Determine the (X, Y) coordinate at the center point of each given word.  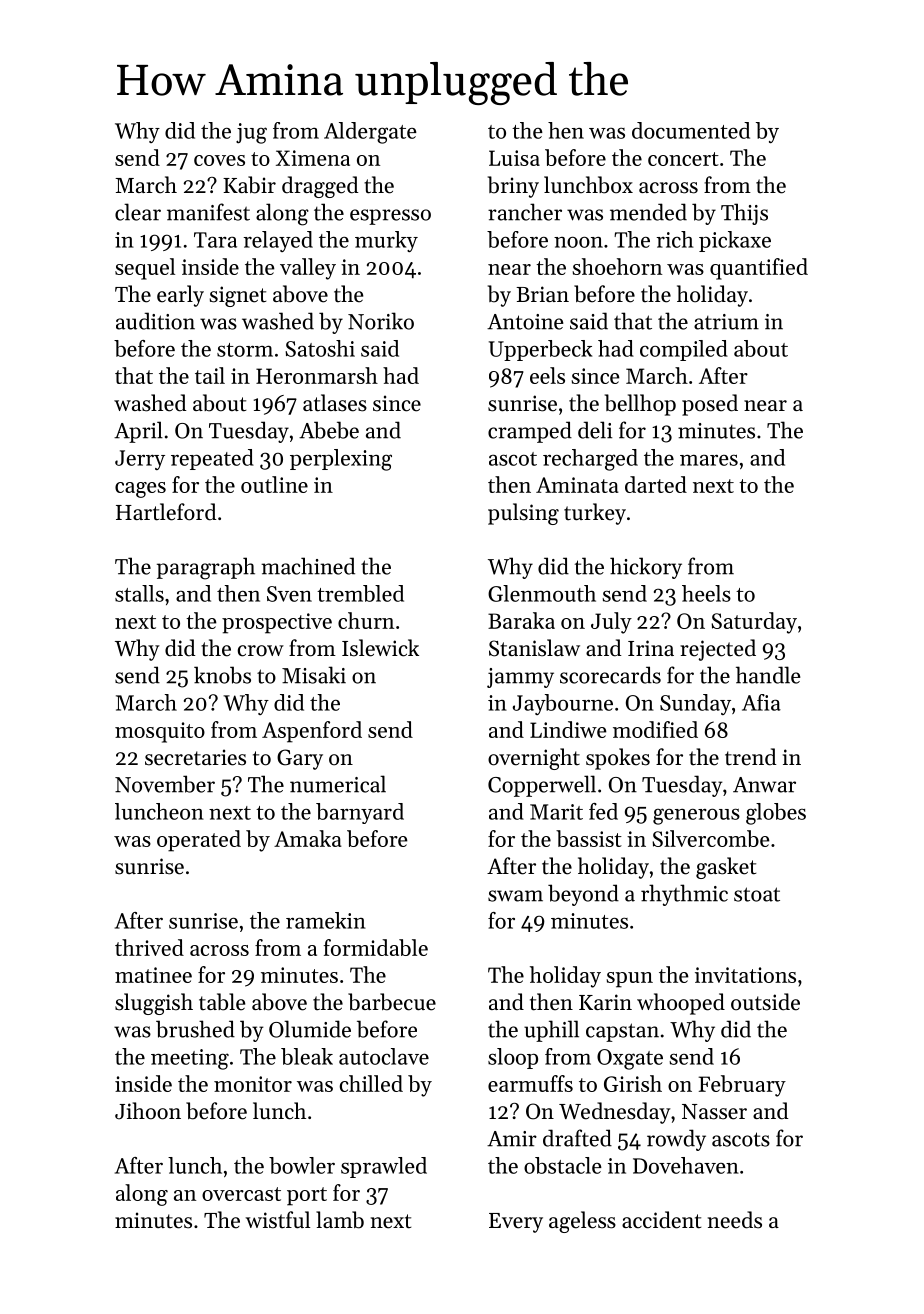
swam (515, 896)
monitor (253, 1084)
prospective (277, 623)
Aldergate (370, 133)
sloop (513, 1058)
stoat (757, 894)
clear (138, 212)
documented (691, 130)
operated (199, 841)
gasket (726, 868)
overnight (534, 759)
